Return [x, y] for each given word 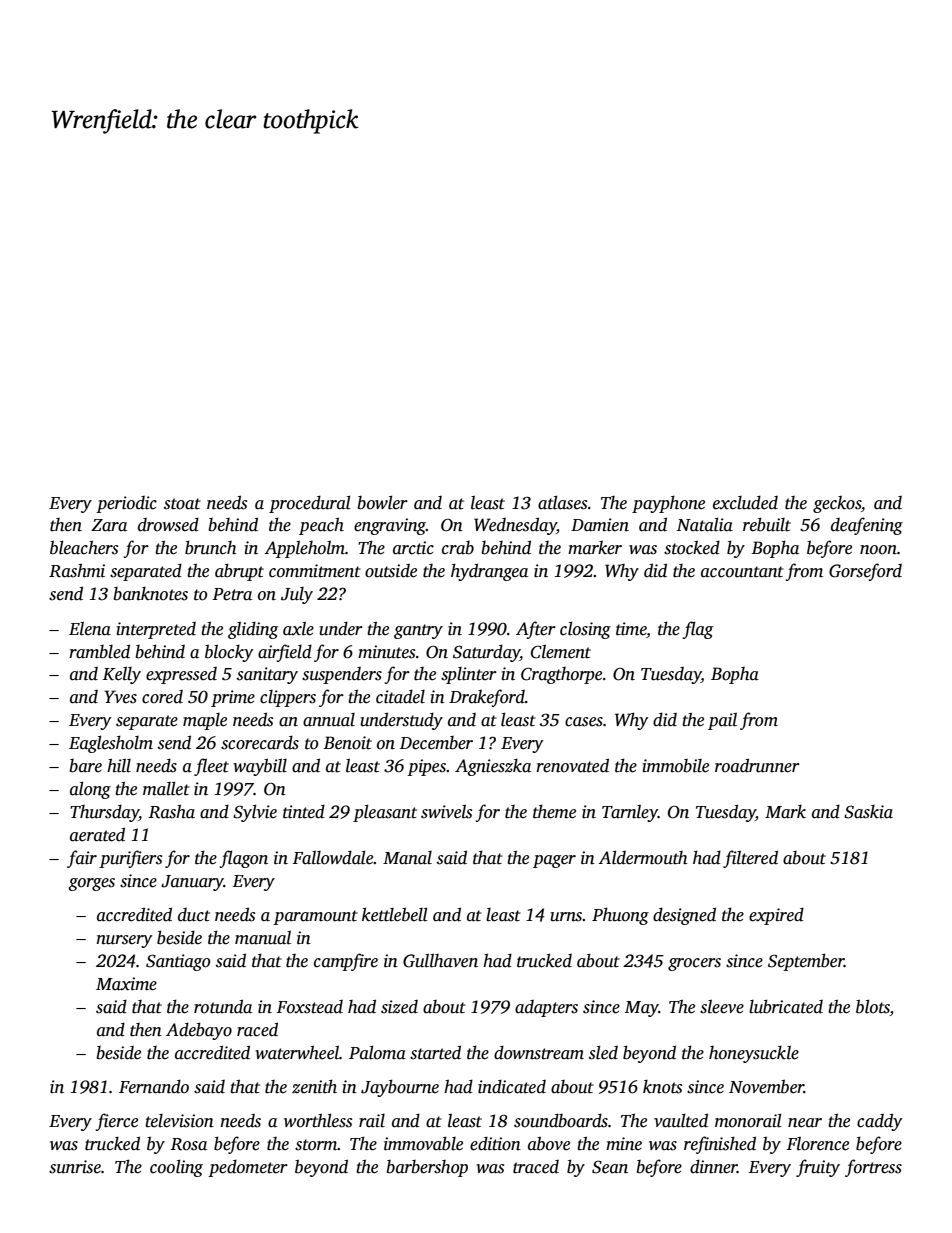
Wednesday [515, 526]
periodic [126, 504]
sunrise [75, 1167]
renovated [572, 765]
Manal [407, 858]
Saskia [868, 812]
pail [722, 721]
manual [263, 938]
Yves [120, 697]
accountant [742, 572]
